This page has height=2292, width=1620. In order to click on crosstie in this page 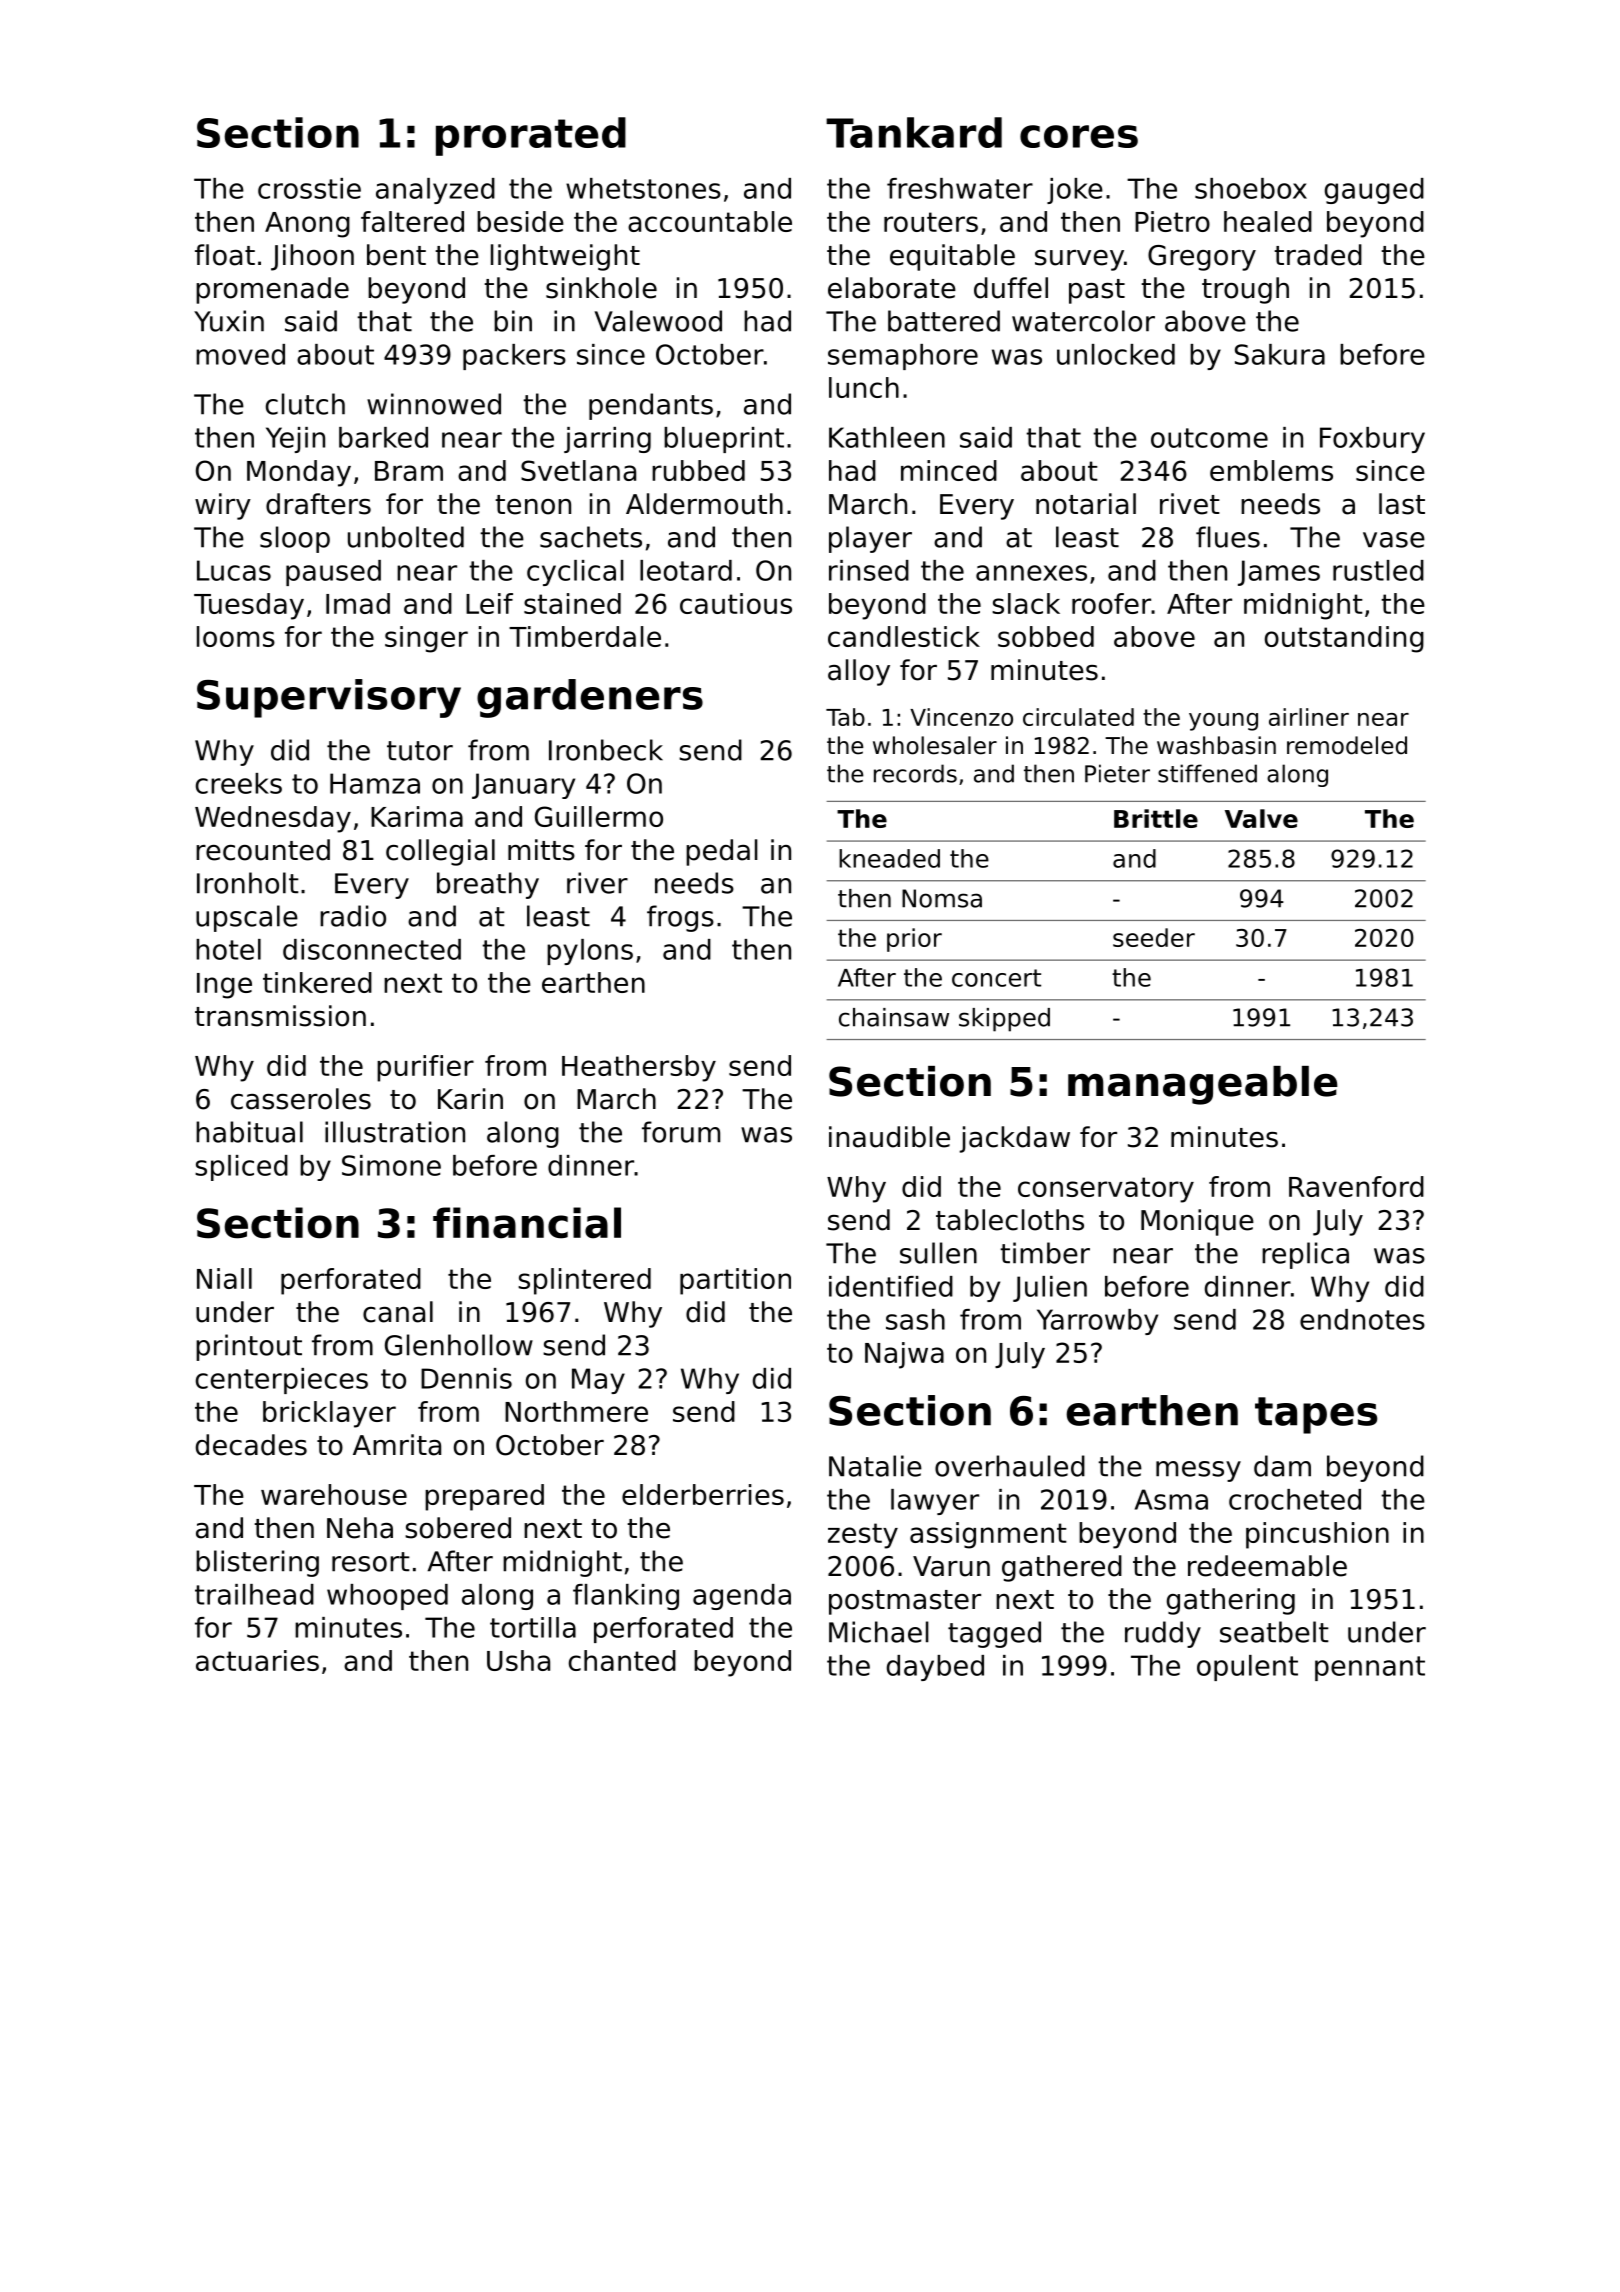, I will do `click(309, 188)`.
